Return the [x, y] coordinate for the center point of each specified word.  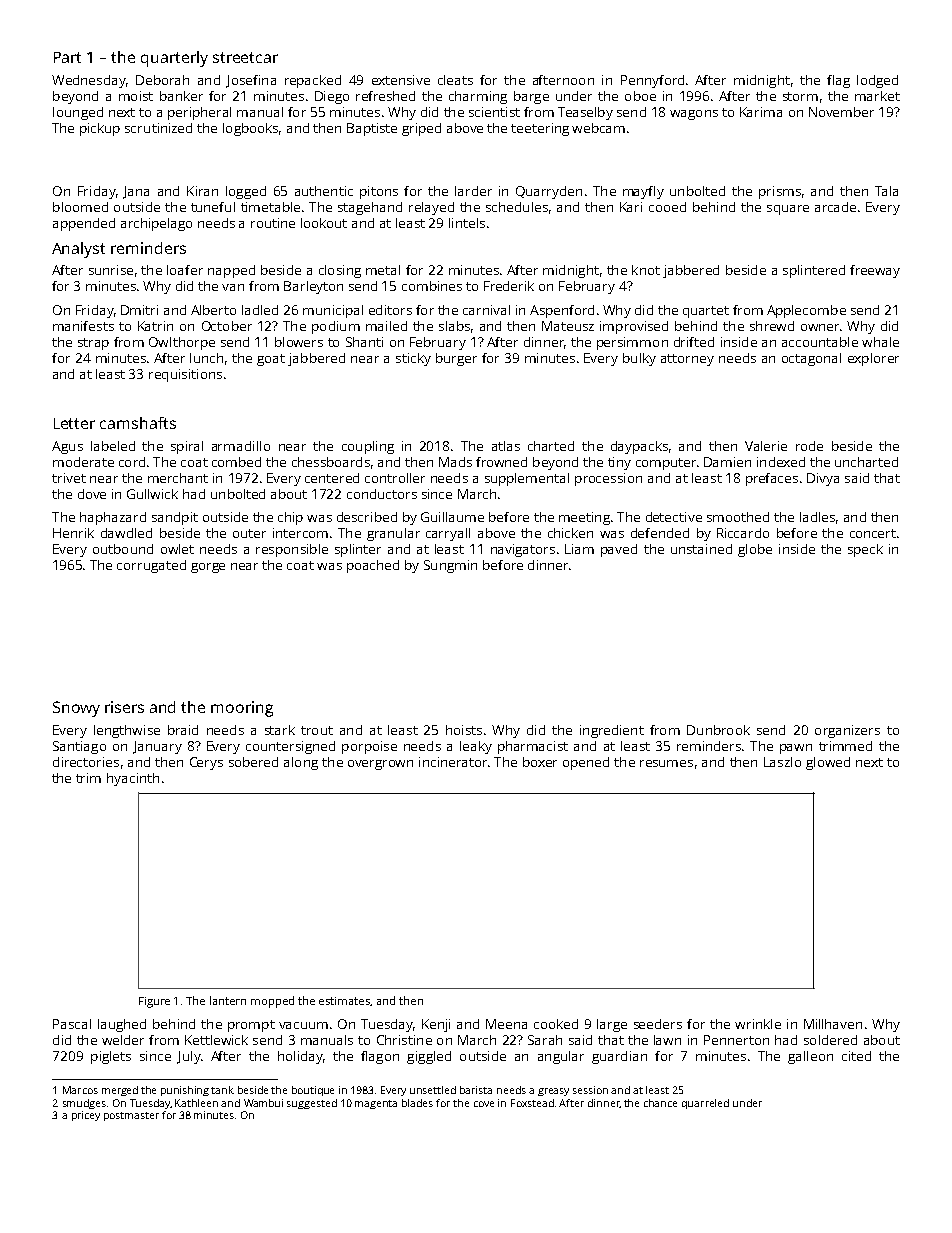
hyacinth [133, 779]
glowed [828, 763]
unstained [701, 549]
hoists [464, 730]
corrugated [151, 566]
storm [800, 96]
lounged [78, 113]
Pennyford [652, 81]
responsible [292, 550]
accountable [820, 342]
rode [809, 446]
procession [608, 479]
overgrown [380, 765]
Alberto [213, 310]
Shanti [364, 342]
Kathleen [196, 1103]
